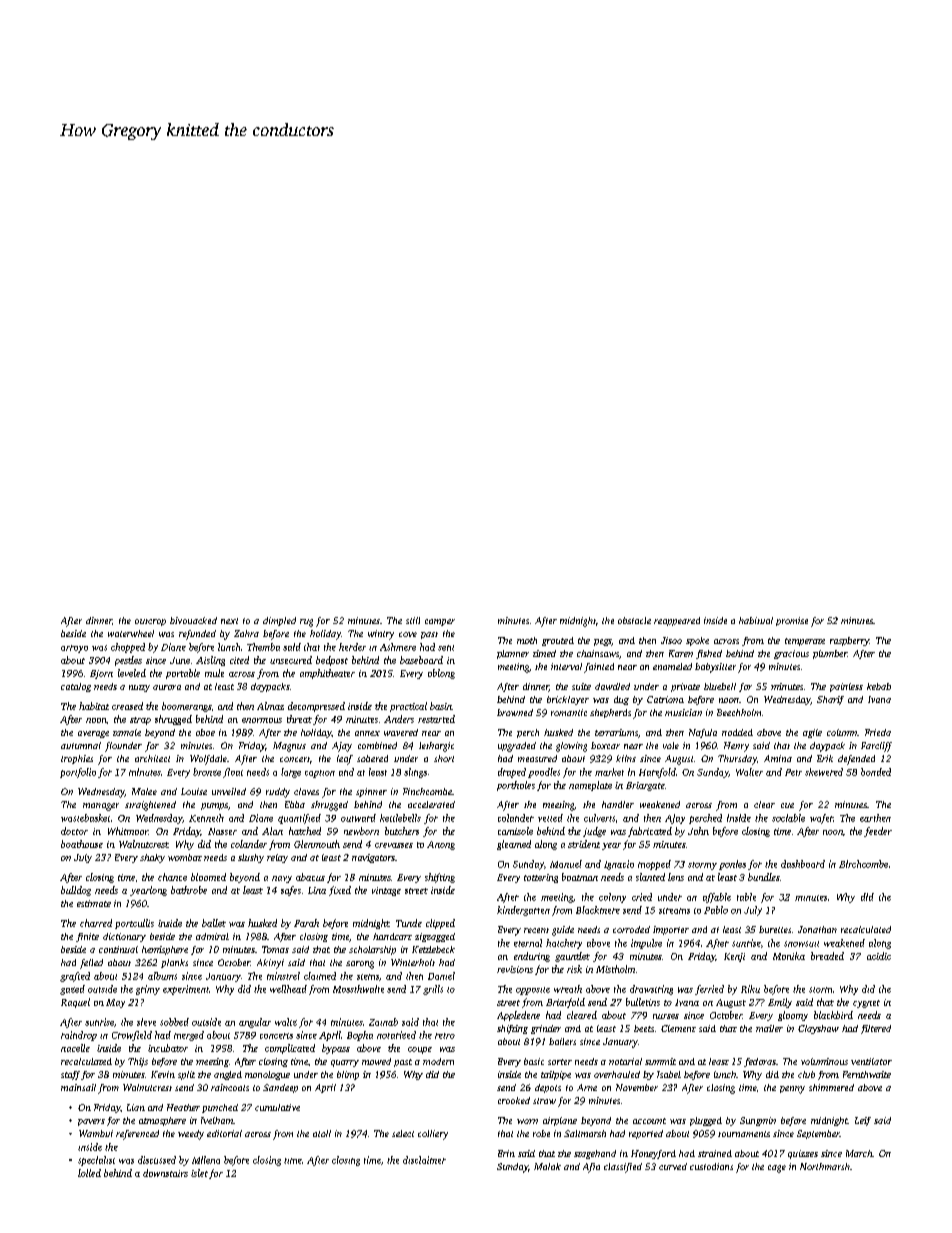 This screenshot has height=1233, width=952. What do you see at coordinates (568, 989) in the screenshot?
I see `wreath` at bounding box center [568, 989].
